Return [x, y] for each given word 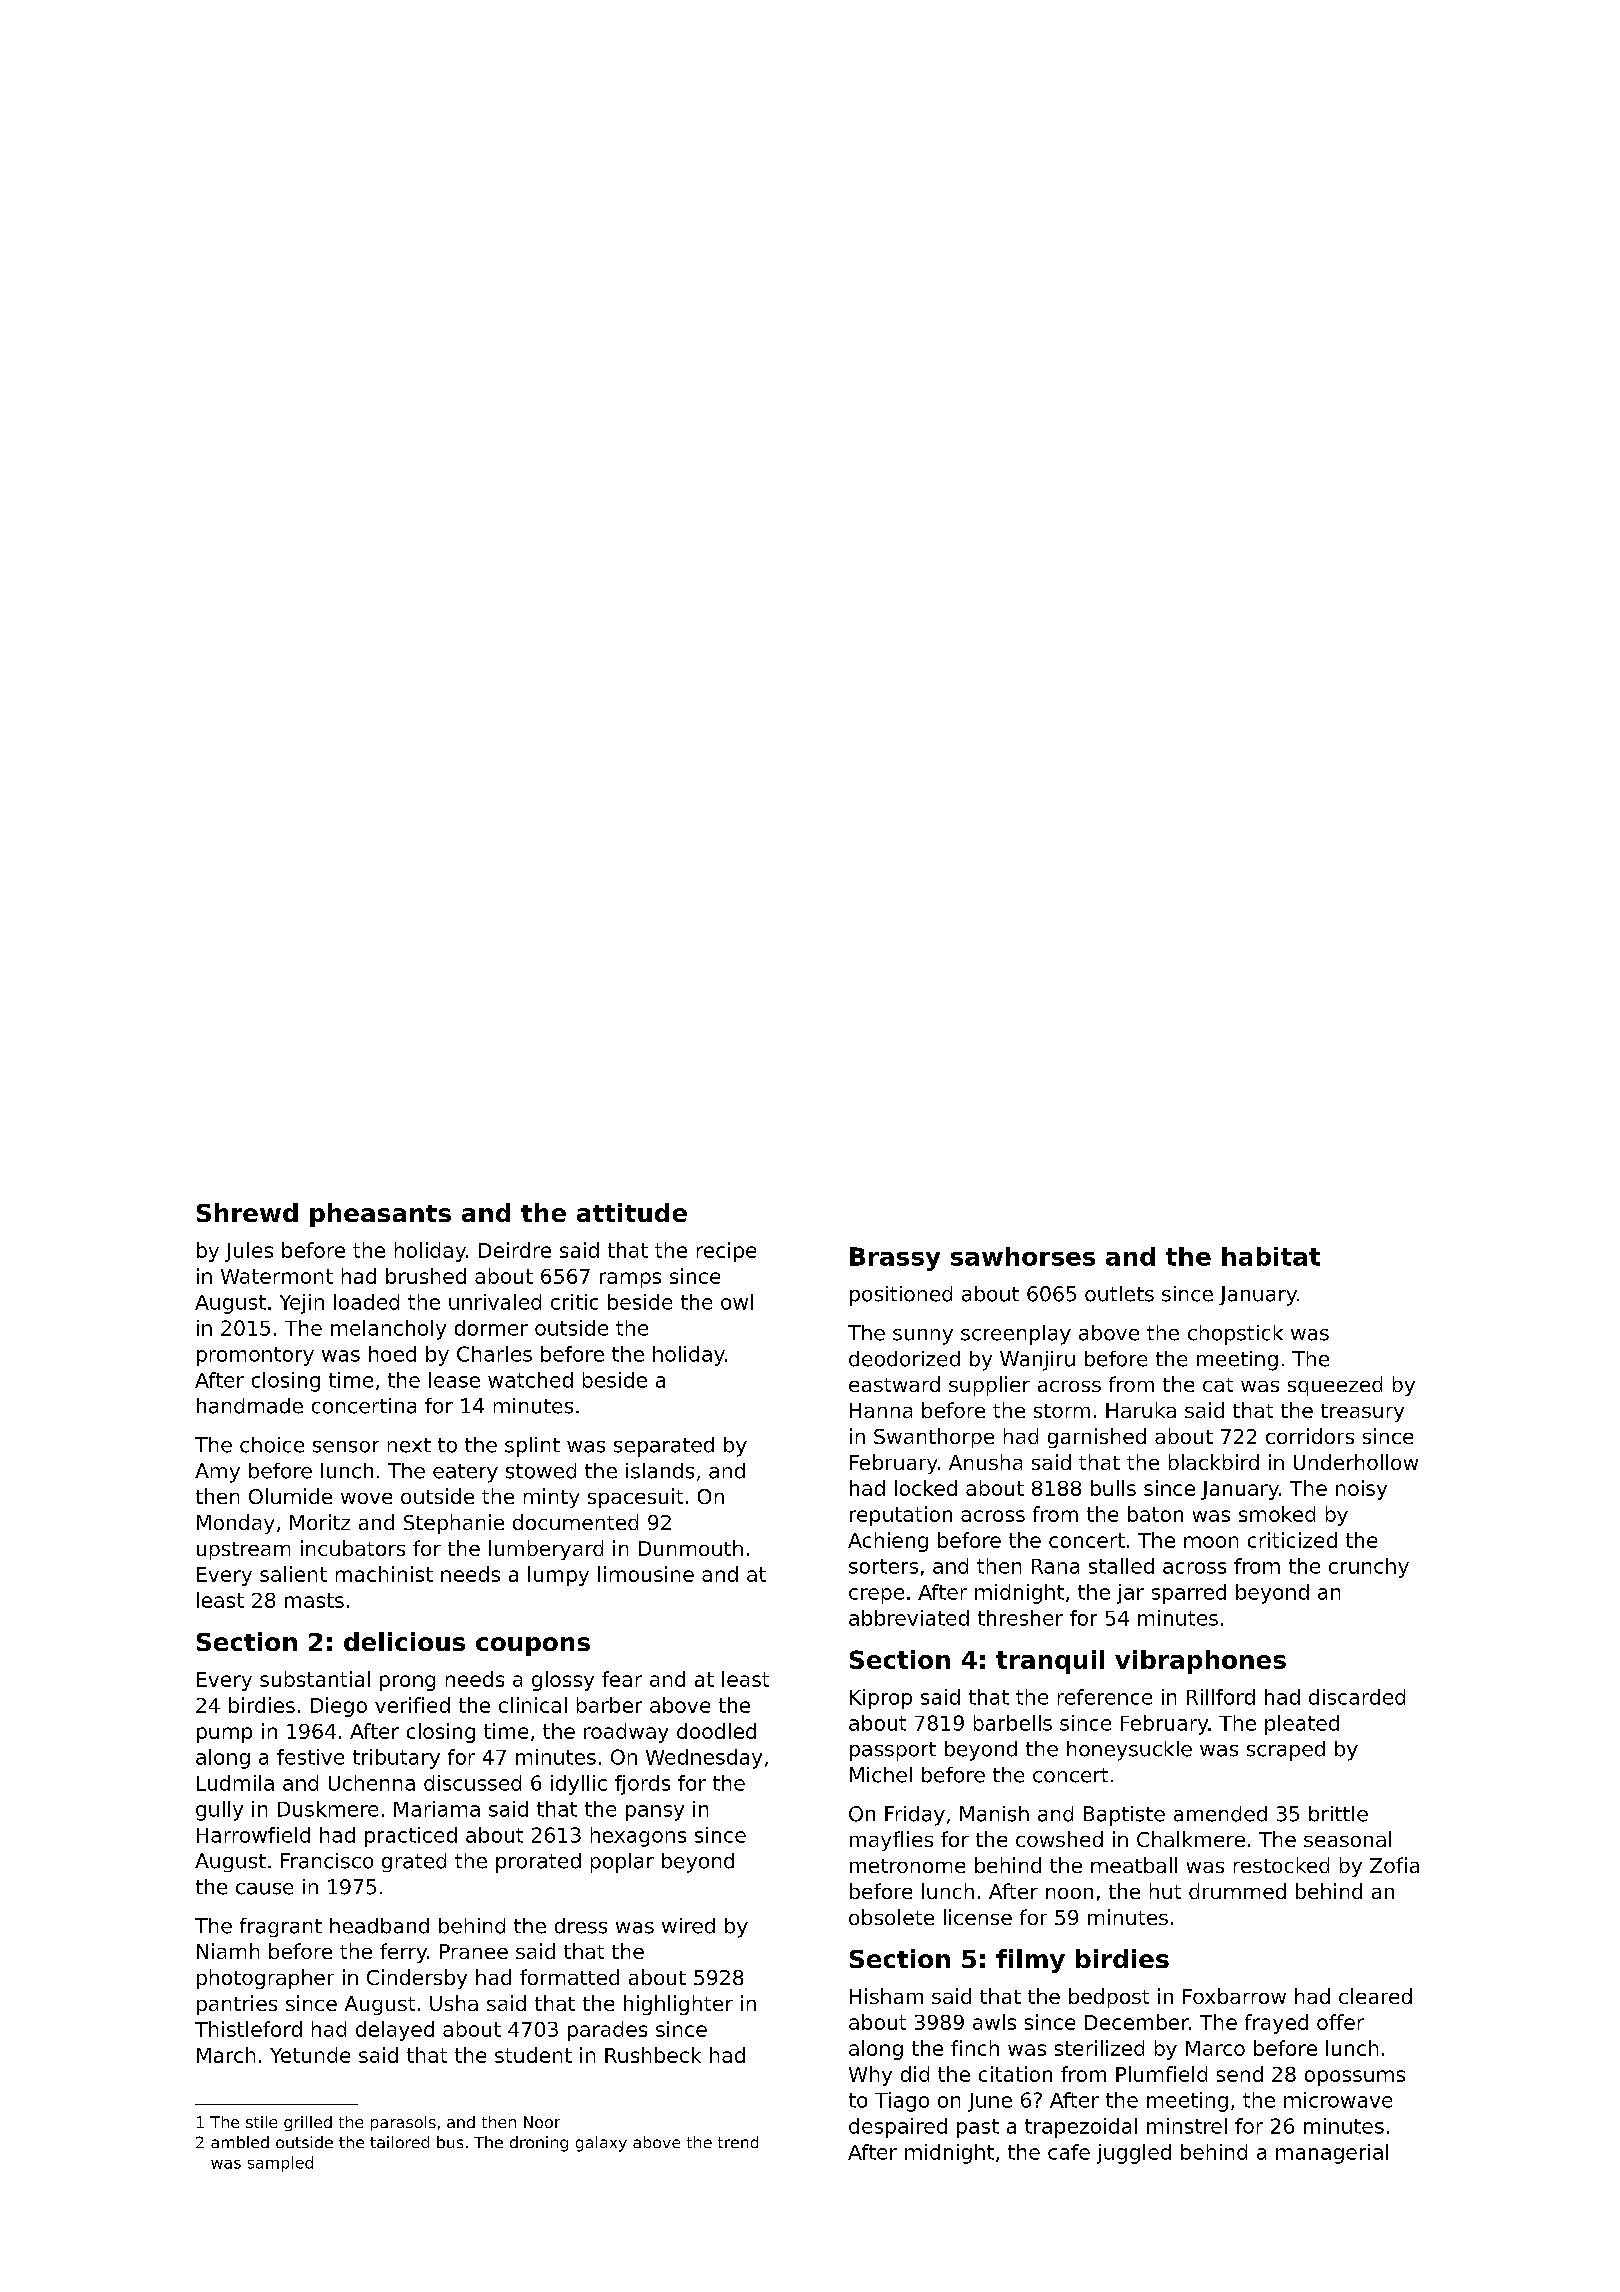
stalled [1121, 1566]
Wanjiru [1037, 1361]
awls [994, 2022]
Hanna [881, 1410]
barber [609, 1705]
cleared [1375, 1996]
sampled [280, 2164]
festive [310, 1757]
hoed [392, 1354]
